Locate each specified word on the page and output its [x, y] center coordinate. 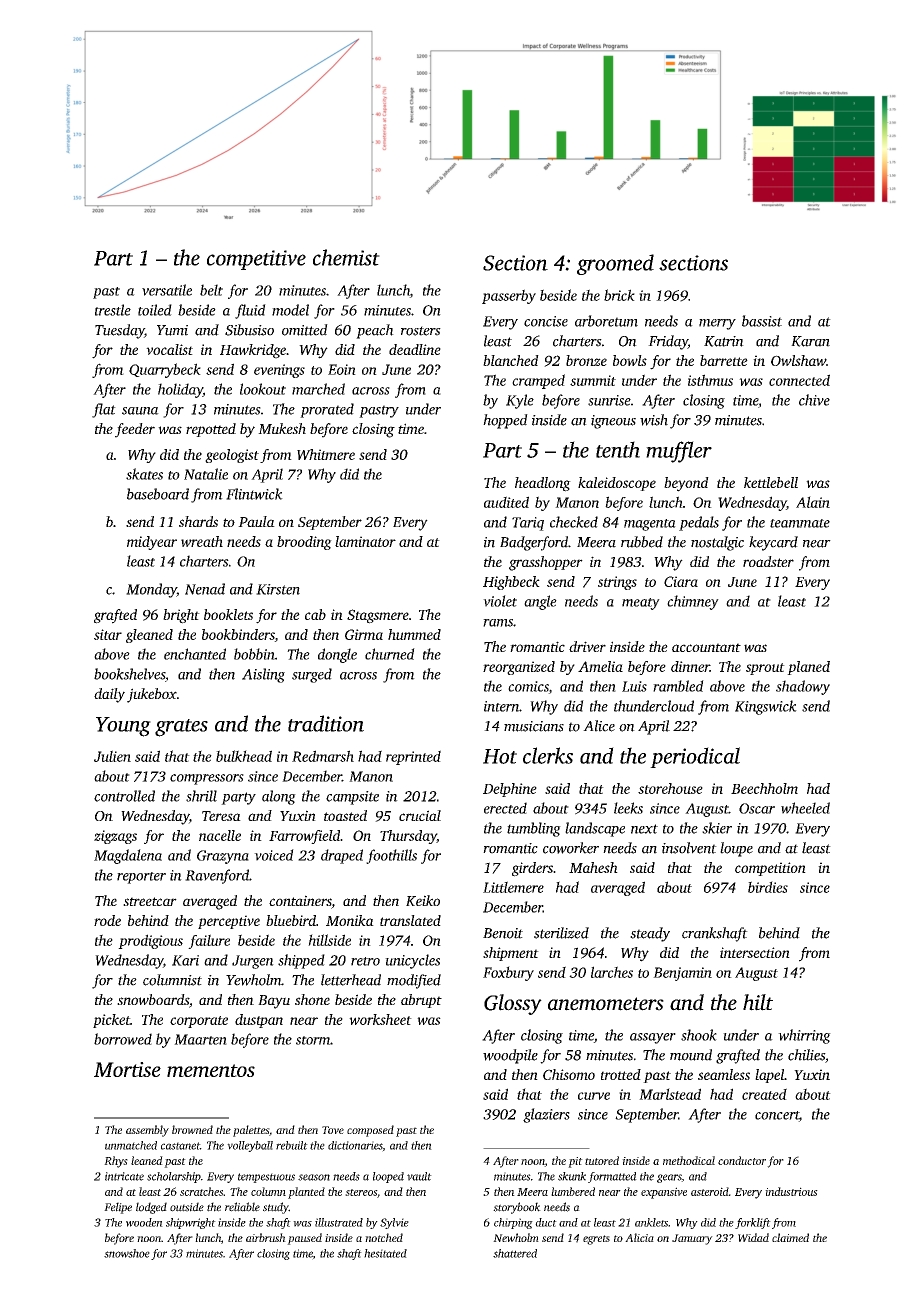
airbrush [266, 1237]
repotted [211, 430]
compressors [207, 779]
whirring [804, 1036]
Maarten [200, 1039]
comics [528, 687]
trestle [113, 310]
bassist [762, 321]
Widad [753, 1237]
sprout [765, 669]
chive [814, 400]
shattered [515, 1253]
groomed [615, 264]
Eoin [342, 369]
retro [365, 961]
